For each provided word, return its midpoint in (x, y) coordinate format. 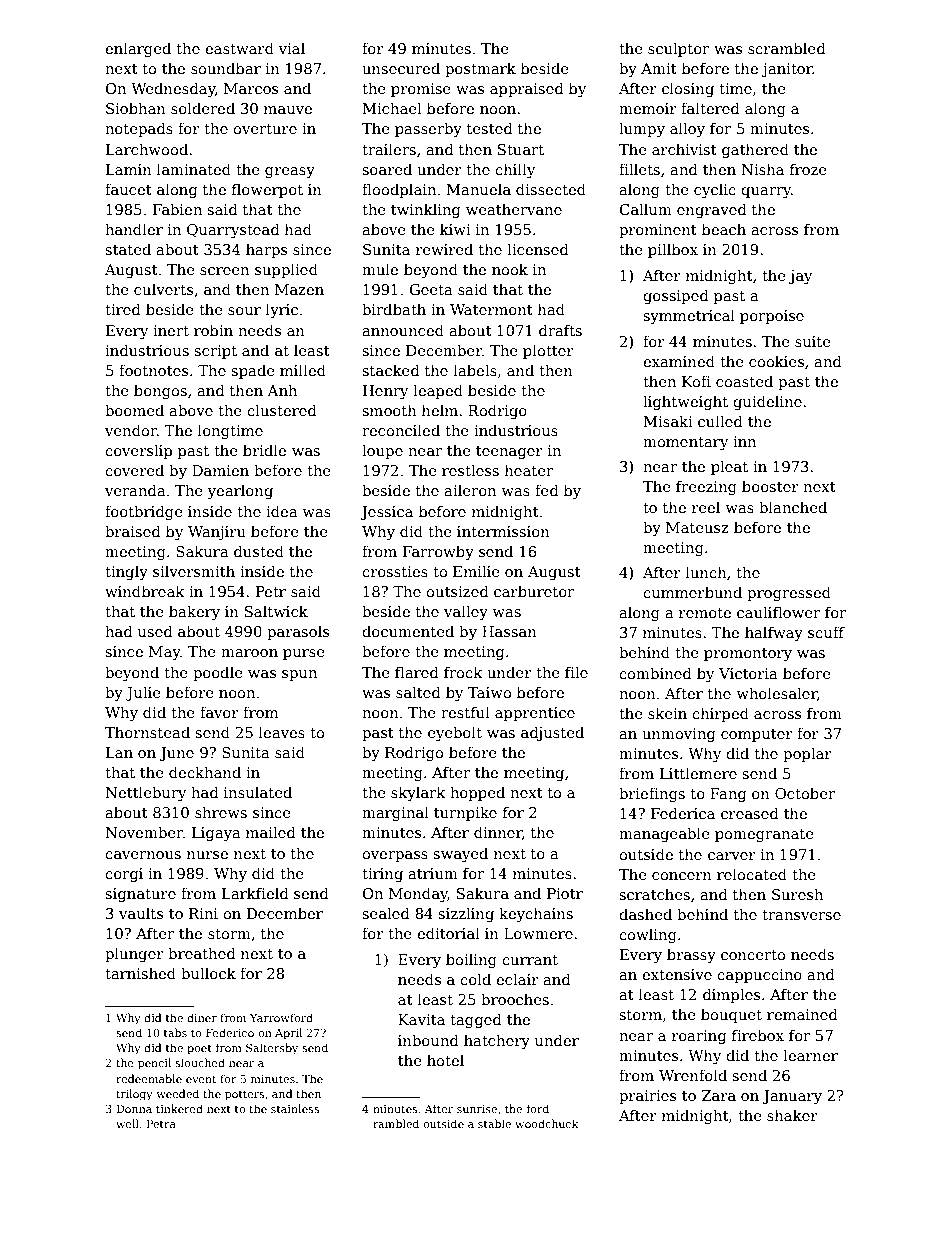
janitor (787, 70)
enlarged (138, 49)
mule (380, 269)
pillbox (673, 250)
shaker (792, 1115)
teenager (509, 452)
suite (813, 341)
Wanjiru (217, 533)
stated (128, 249)
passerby (428, 129)
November (144, 832)
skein (667, 713)
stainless (295, 1108)
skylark (418, 793)
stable (494, 1123)
